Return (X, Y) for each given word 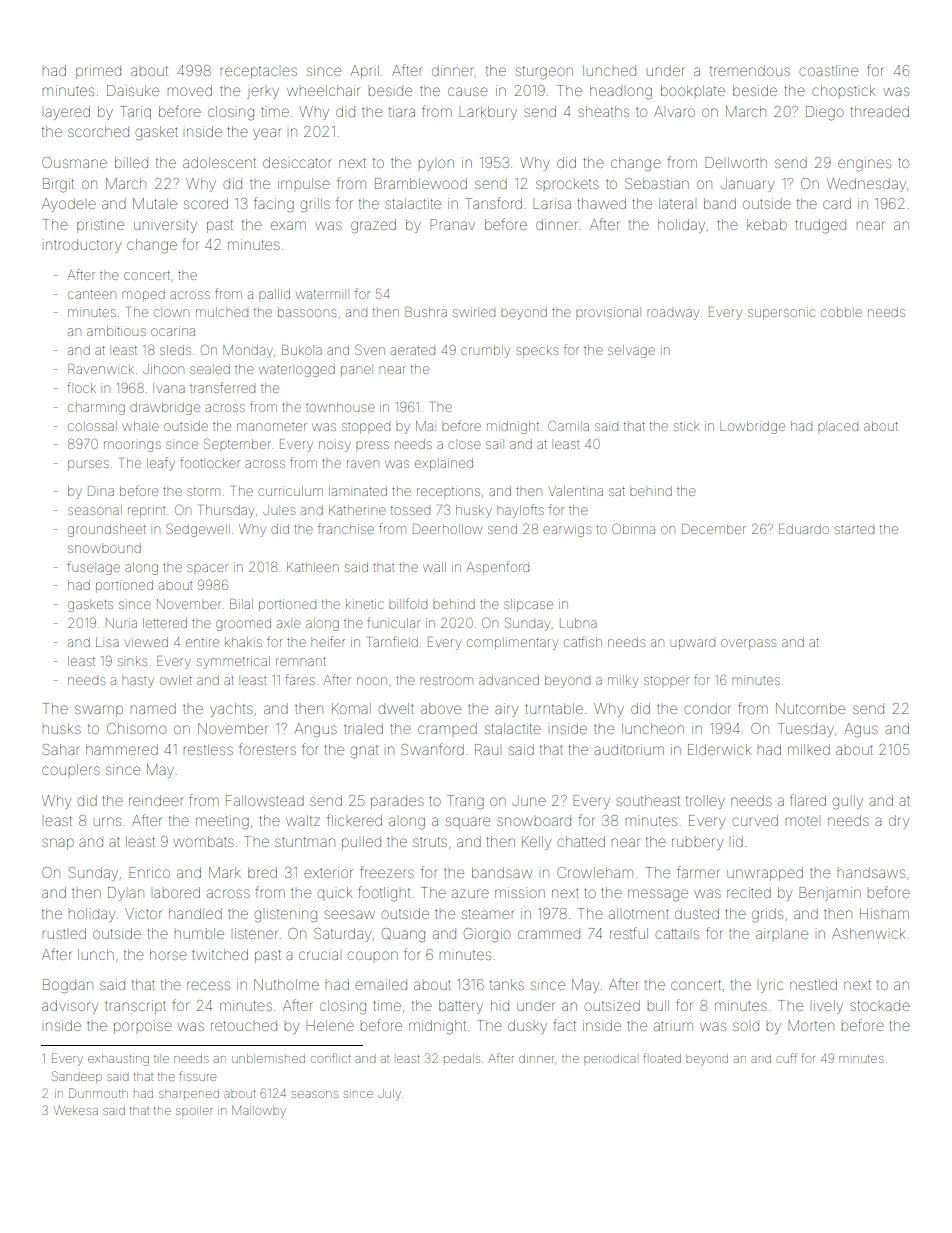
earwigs (567, 530)
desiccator (297, 162)
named (153, 708)
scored (206, 203)
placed (838, 427)
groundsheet (107, 530)
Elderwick (719, 749)
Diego (825, 113)
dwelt (396, 708)
